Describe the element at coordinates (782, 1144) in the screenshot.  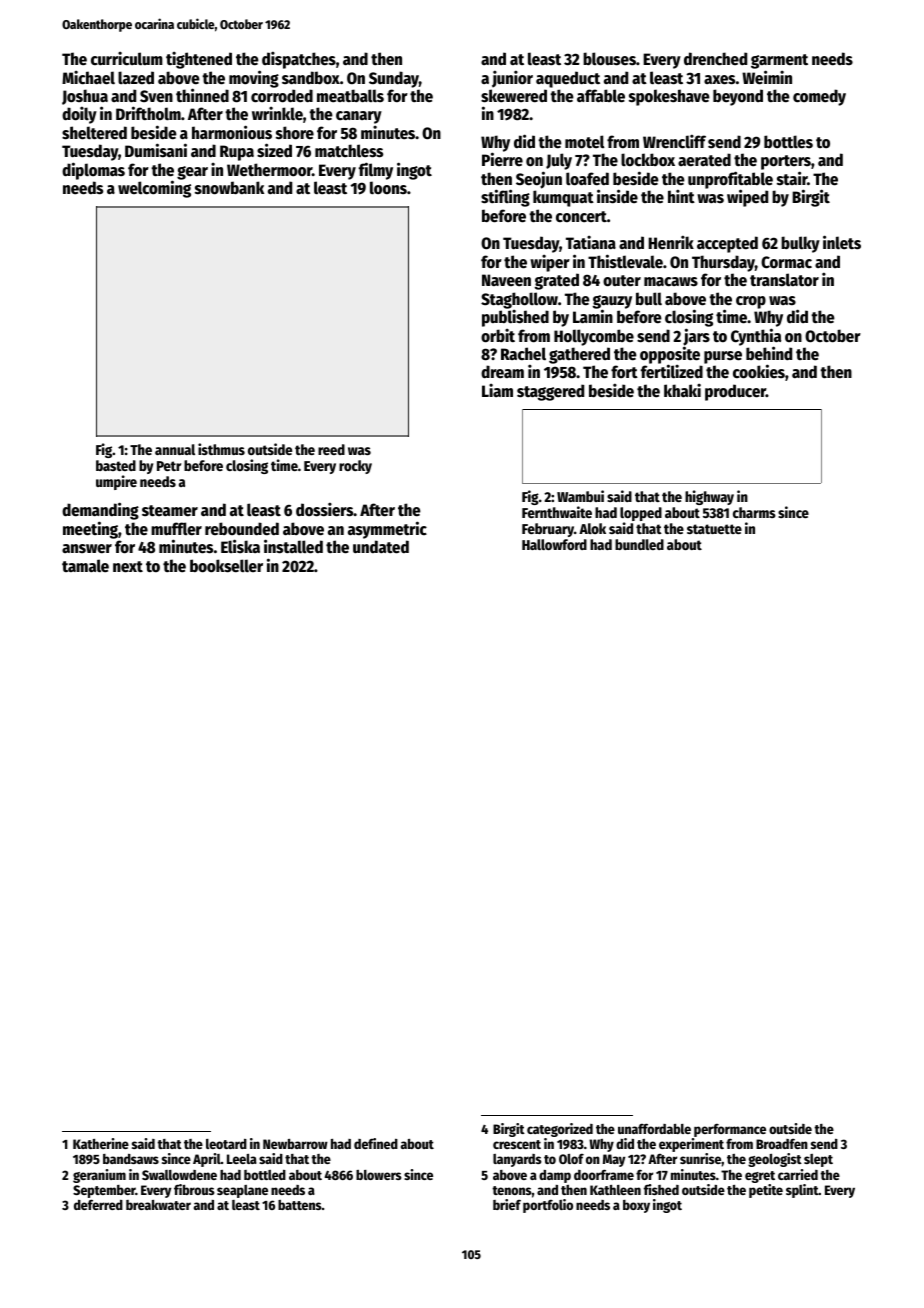
I see `Broadfen` at that location.
